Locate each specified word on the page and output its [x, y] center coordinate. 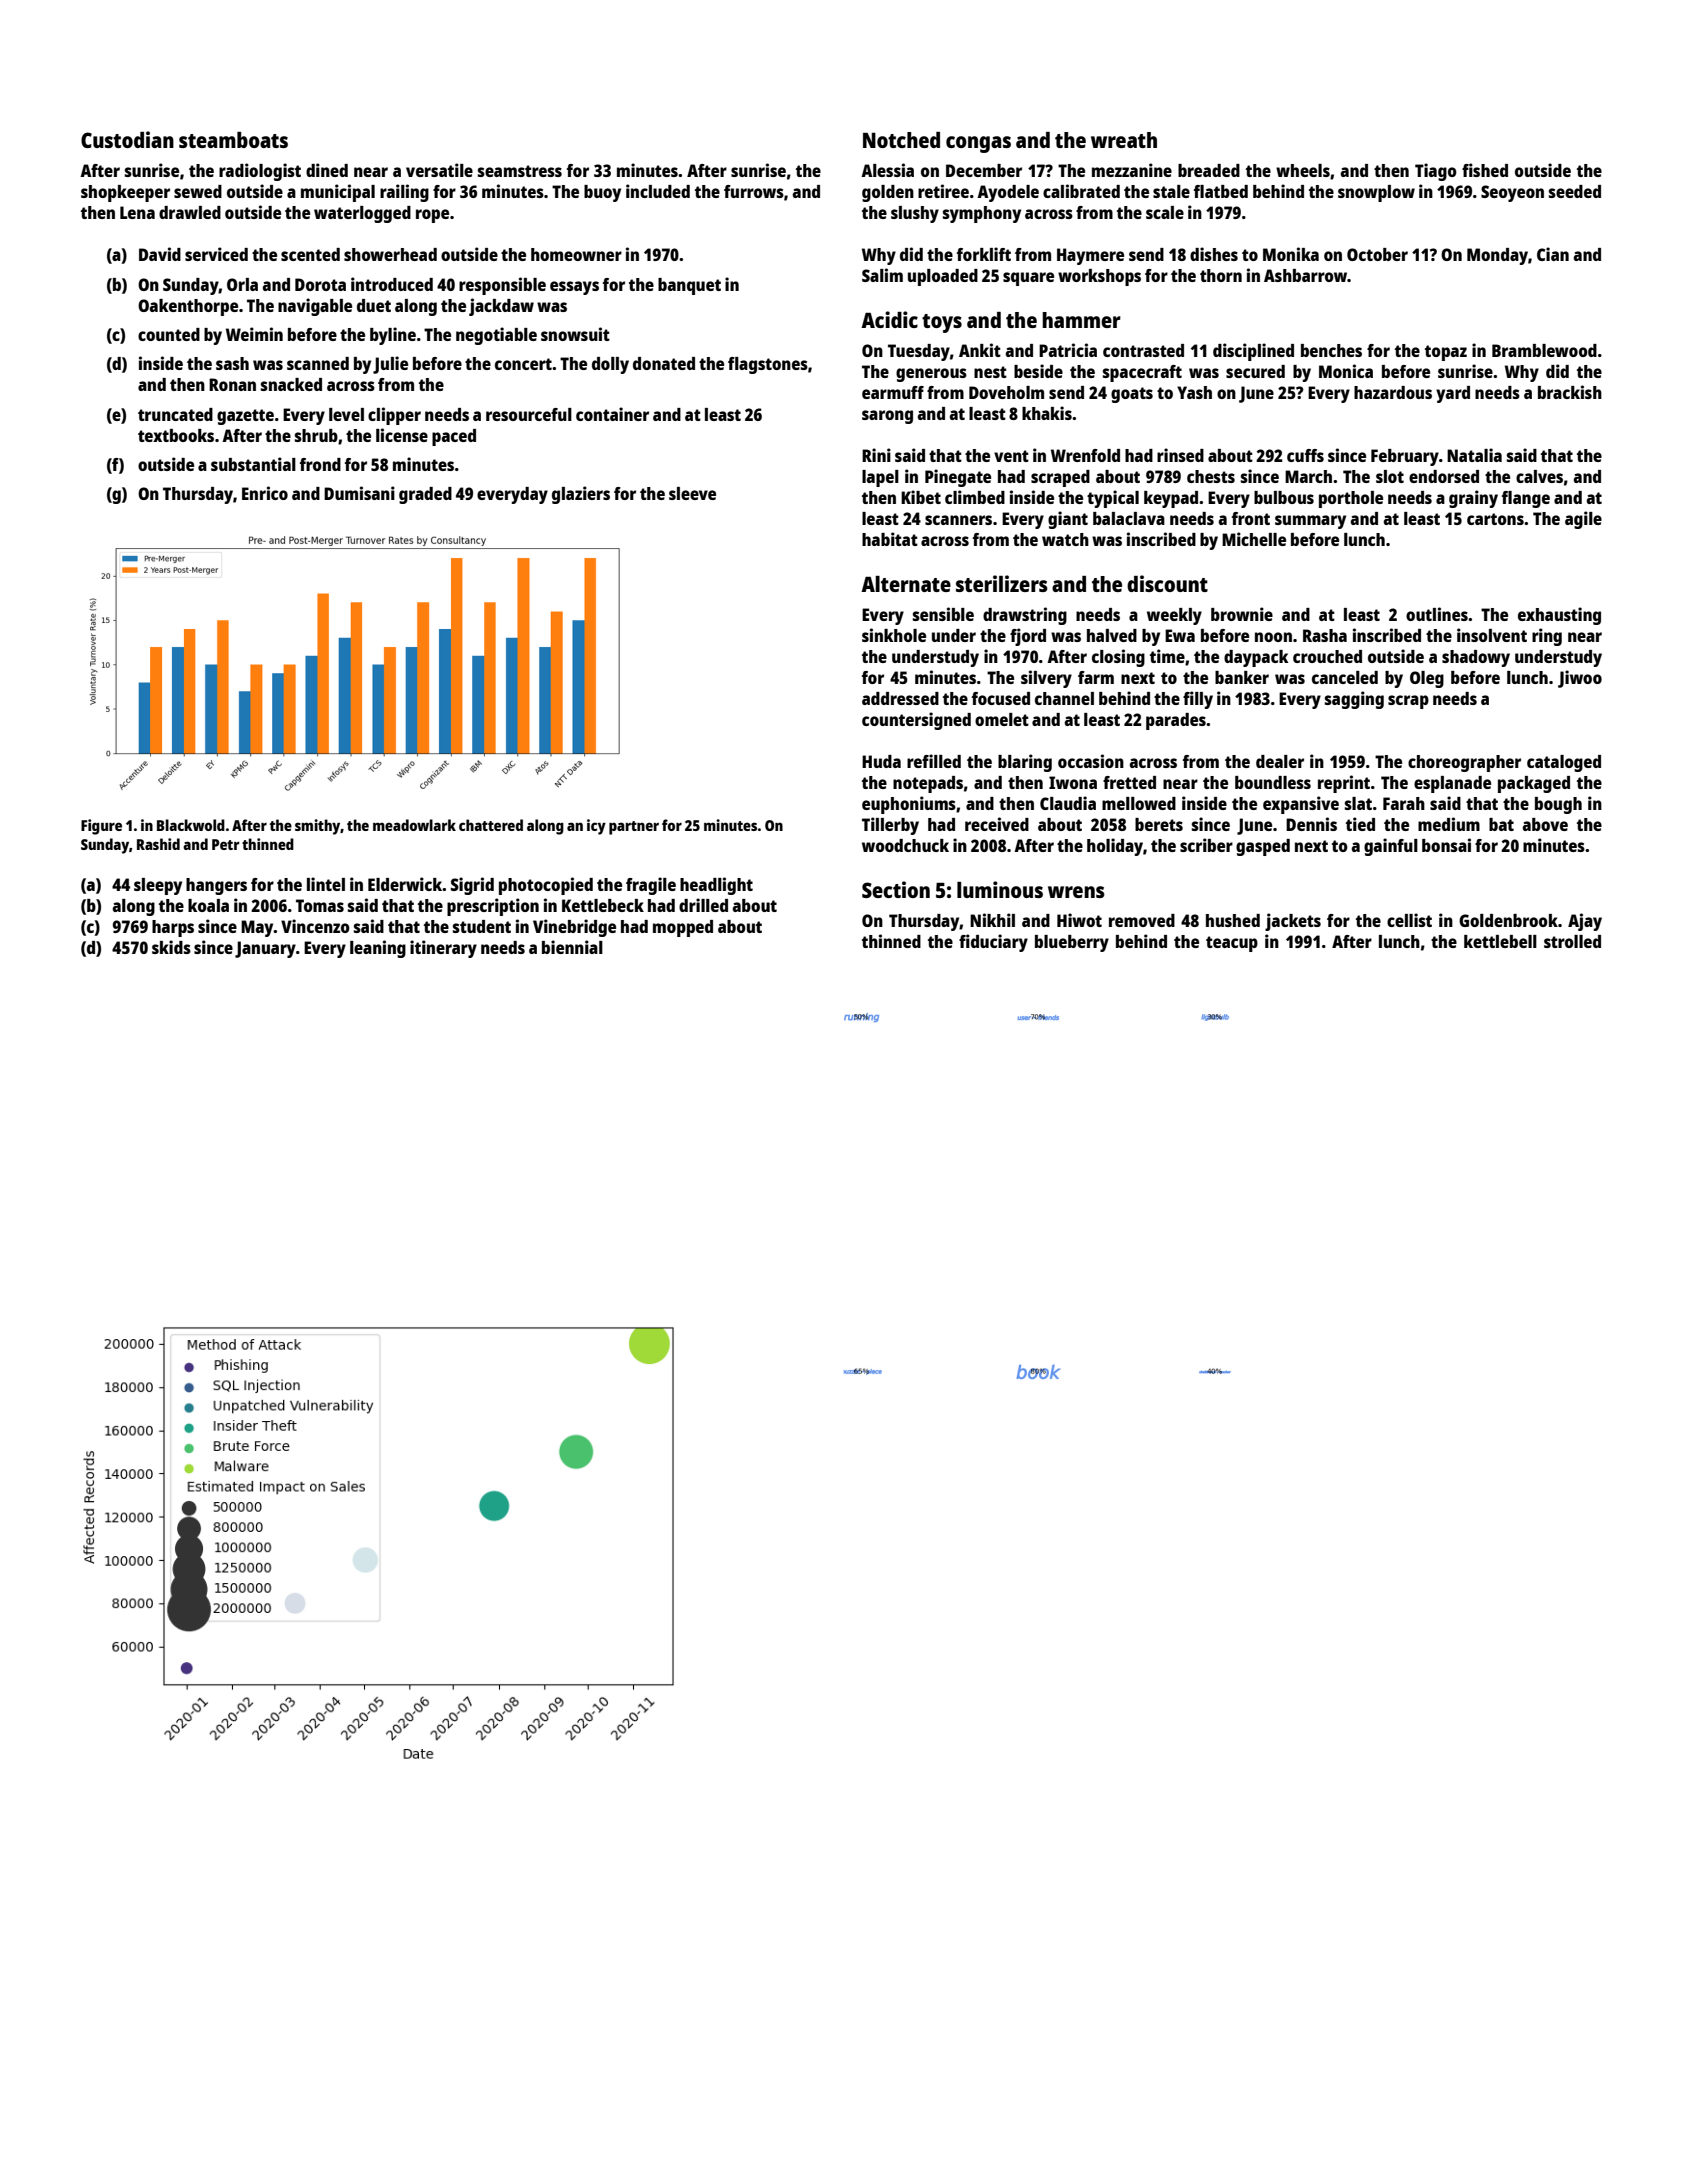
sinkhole [894, 635]
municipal [338, 193]
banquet [689, 286]
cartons [1495, 519]
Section [896, 889]
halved [1112, 635]
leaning [378, 949]
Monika [1291, 254]
